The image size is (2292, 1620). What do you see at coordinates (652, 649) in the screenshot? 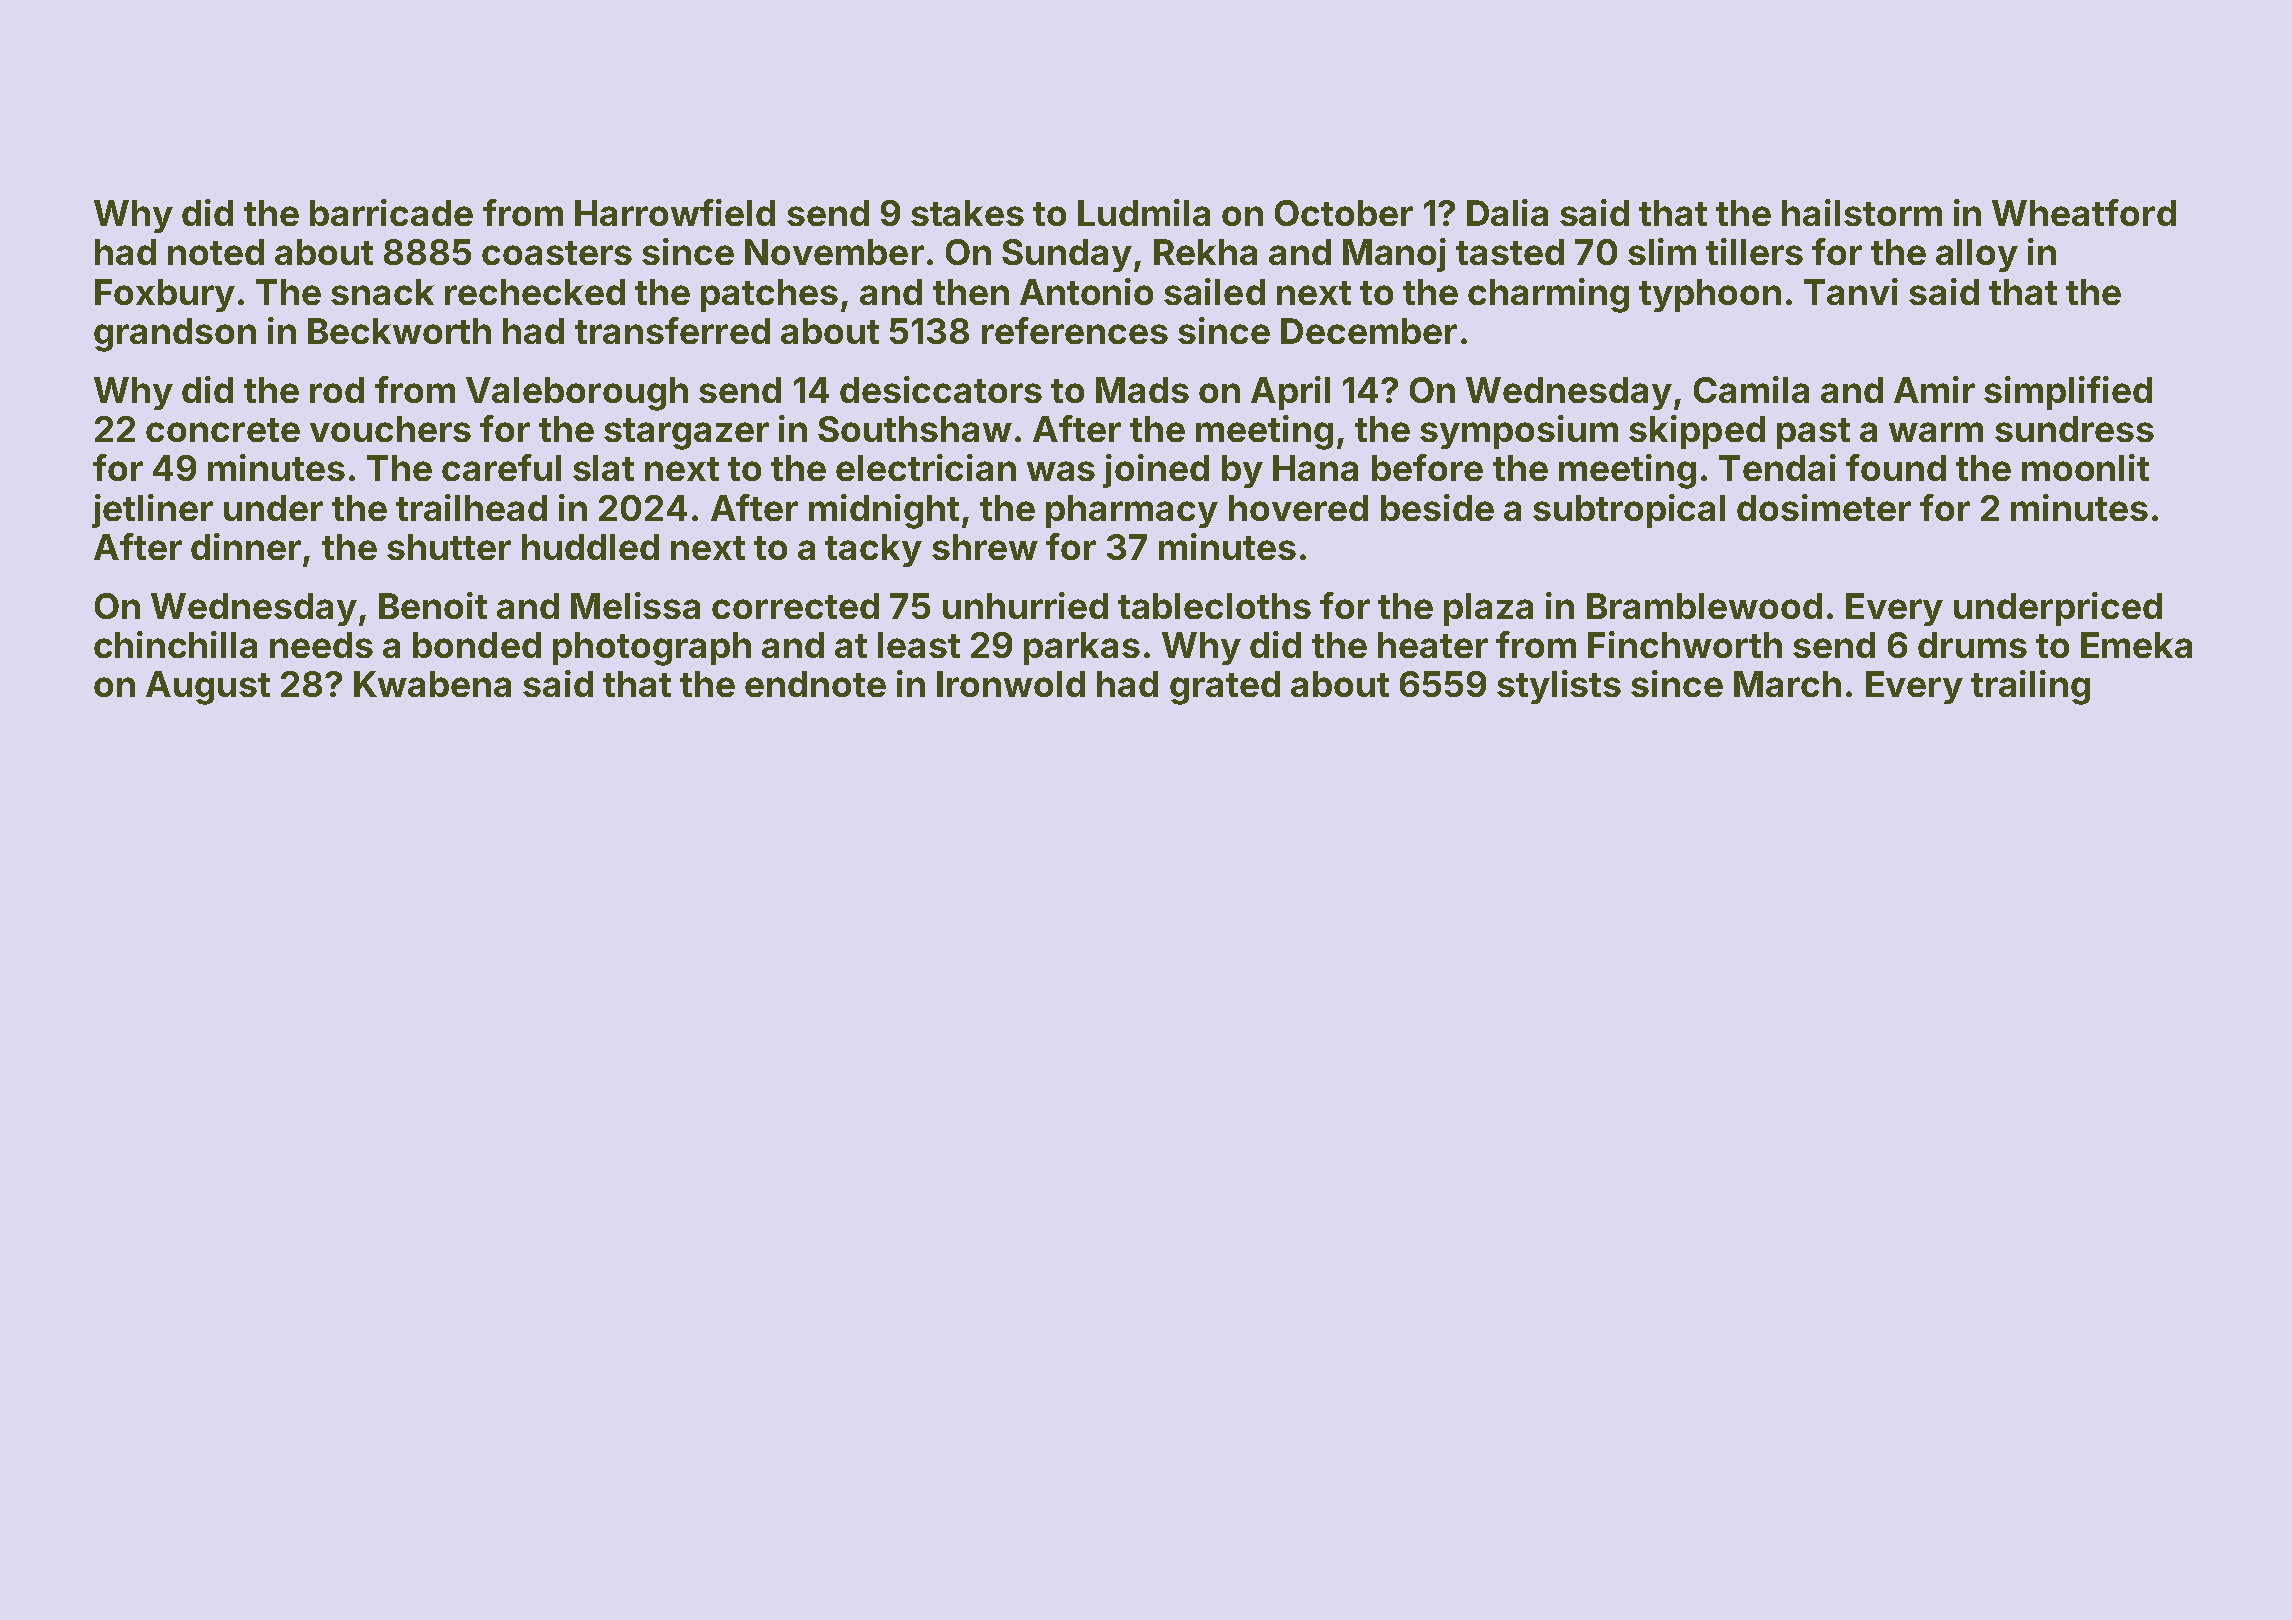
I see `photograph` at bounding box center [652, 649].
